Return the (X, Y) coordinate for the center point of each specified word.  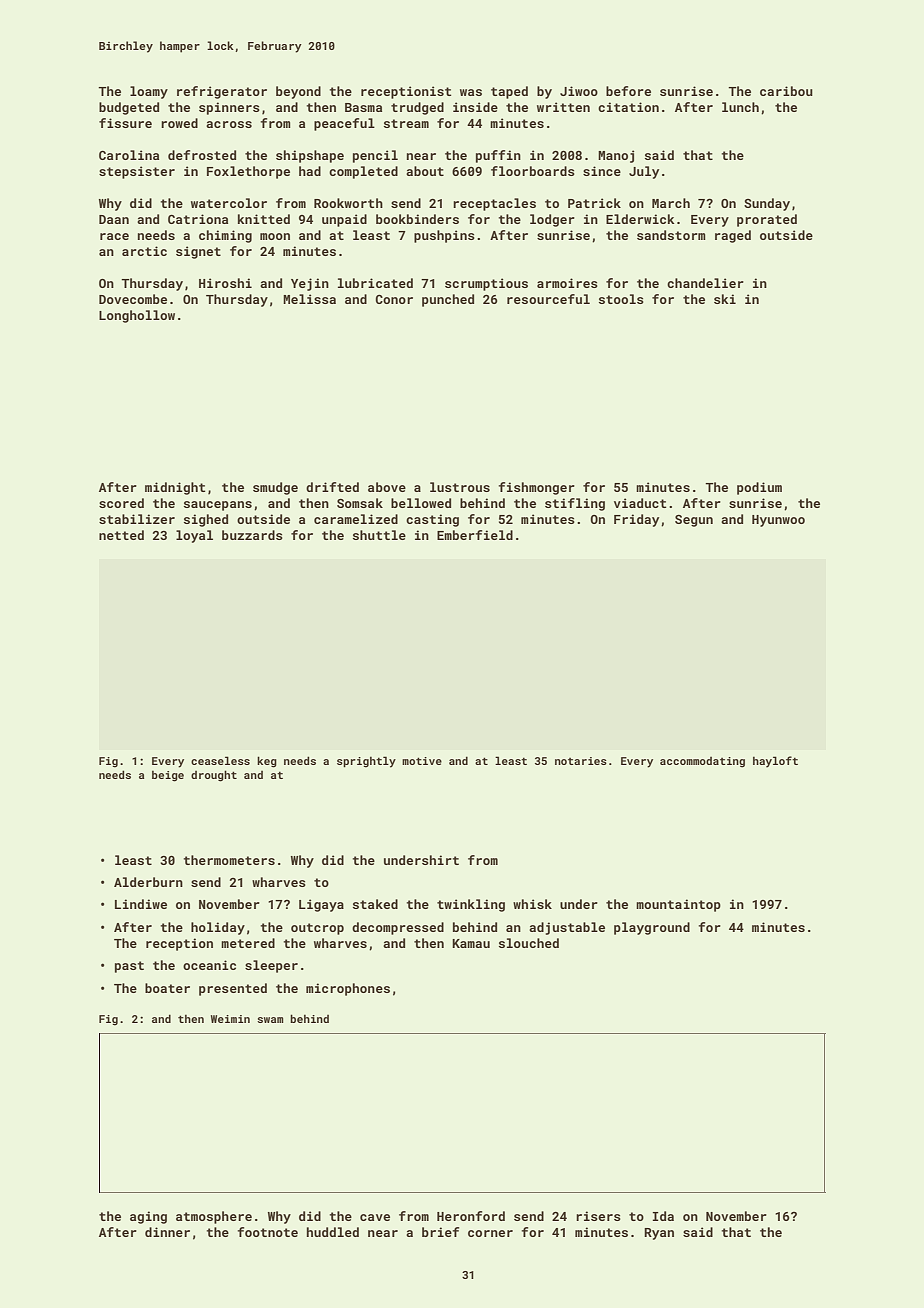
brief (440, 1232)
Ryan (659, 1234)
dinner (167, 1232)
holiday (218, 928)
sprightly (366, 762)
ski (725, 299)
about (425, 171)
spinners (229, 108)
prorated (767, 220)
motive (422, 761)
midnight (175, 488)
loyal (194, 536)
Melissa (309, 299)
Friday (636, 520)
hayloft (775, 762)
